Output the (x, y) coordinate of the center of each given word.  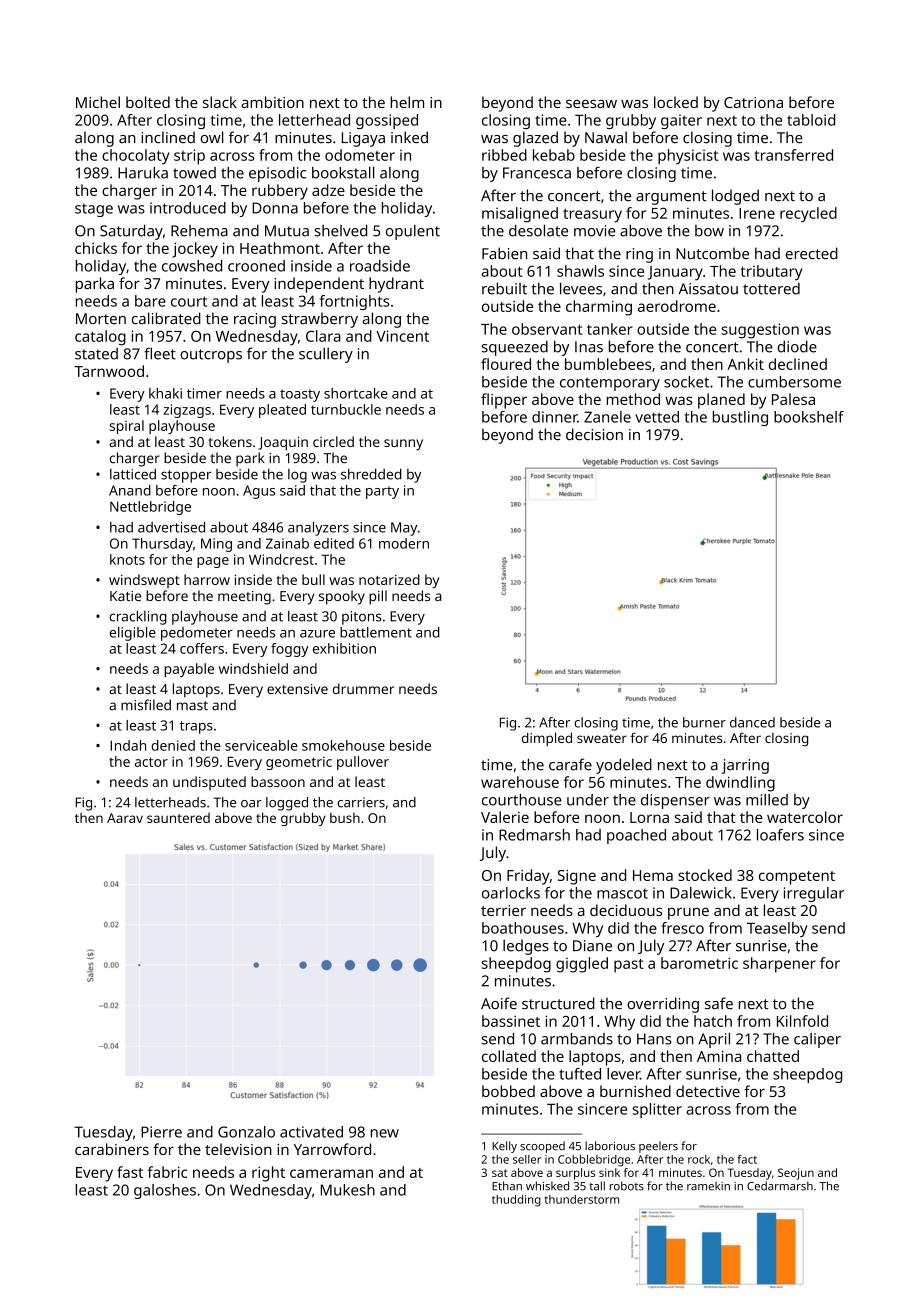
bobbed (508, 1091)
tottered (771, 289)
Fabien (504, 253)
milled (767, 800)
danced (752, 722)
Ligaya (363, 139)
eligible (133, 634)
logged (287, 804)
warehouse (520, 782)
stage (94, 210)
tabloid (811, 120)
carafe (570, 764)
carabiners (112, 1149)
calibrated (166, 318)
